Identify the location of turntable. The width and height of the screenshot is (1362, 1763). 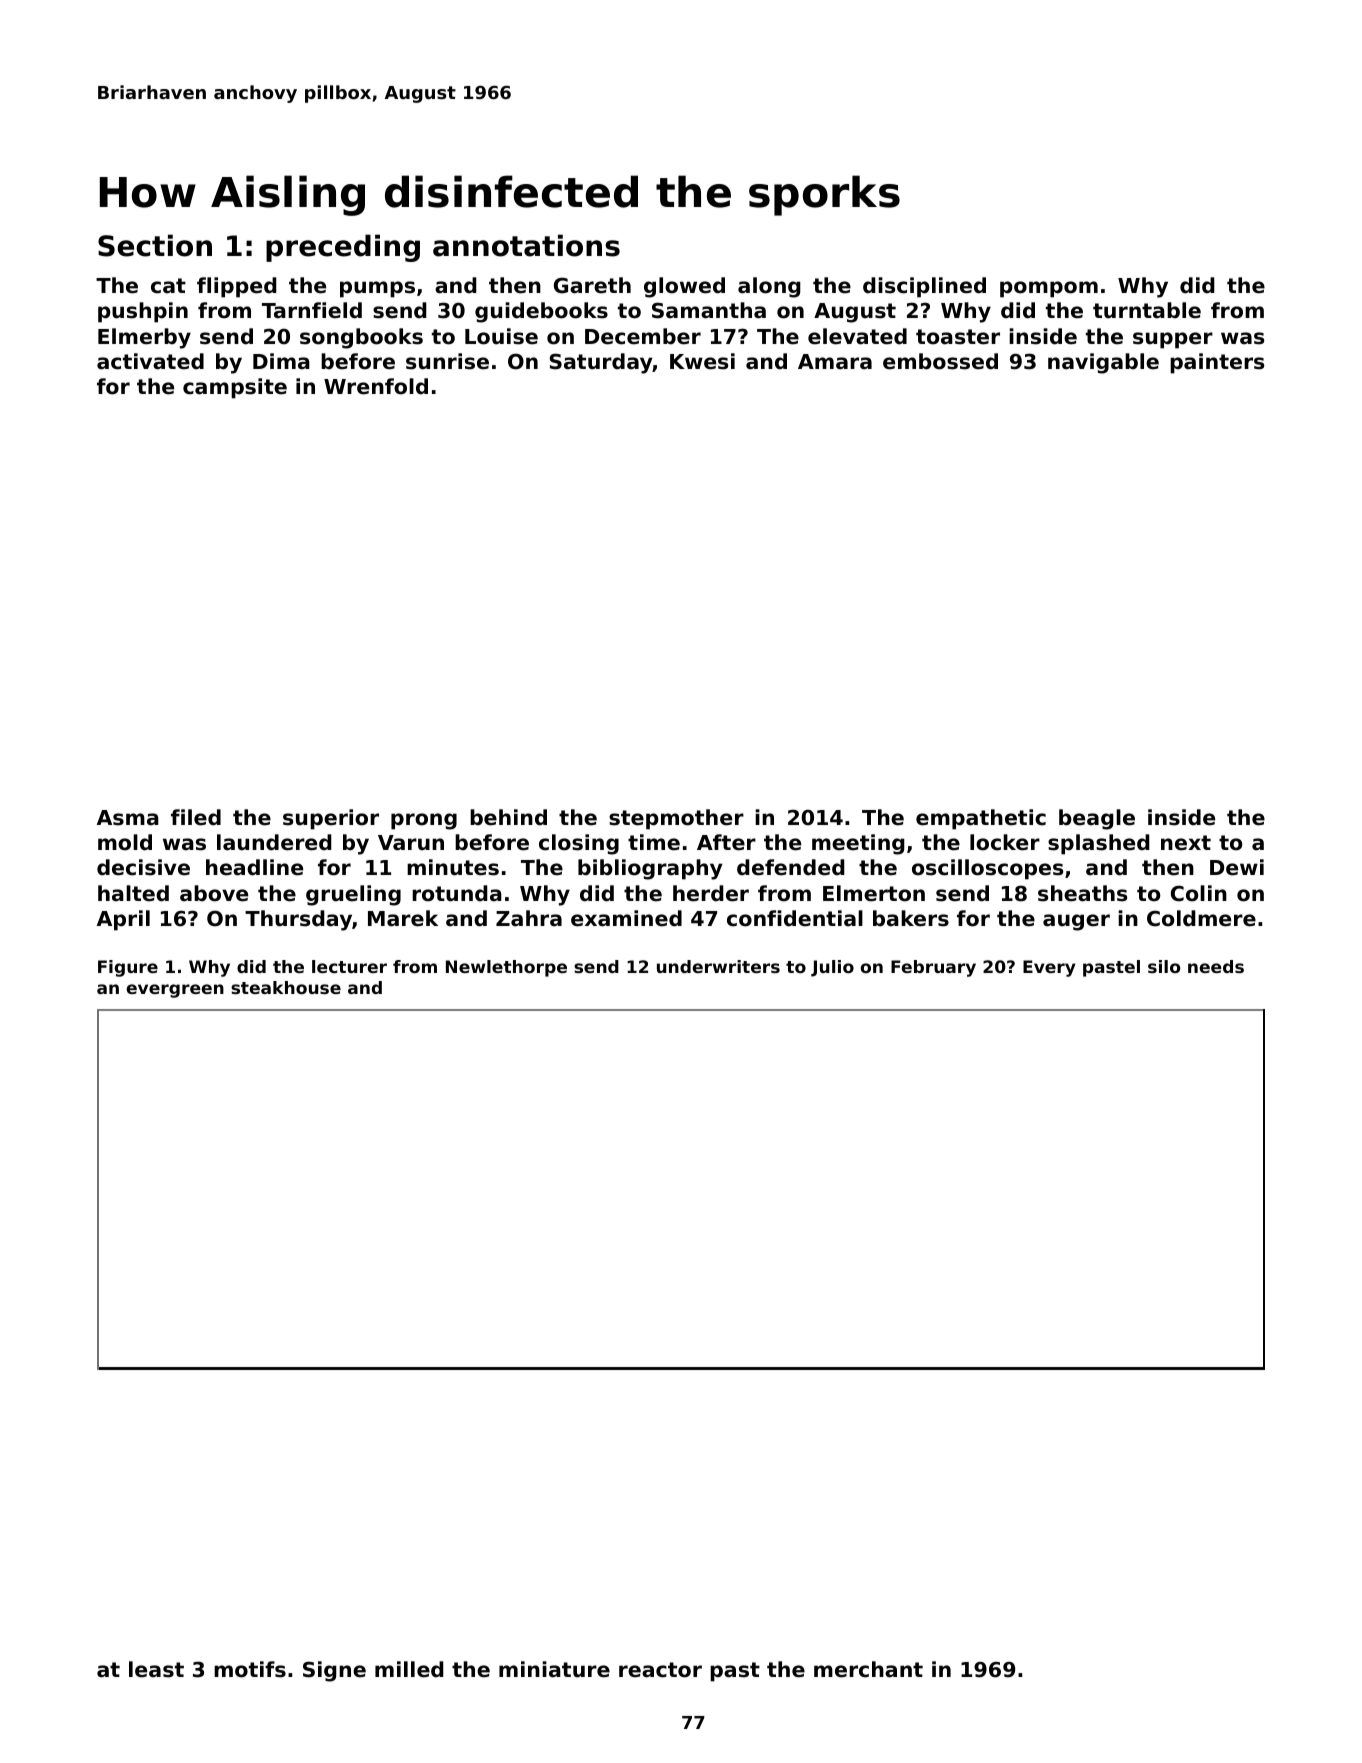
(1147, 310).
